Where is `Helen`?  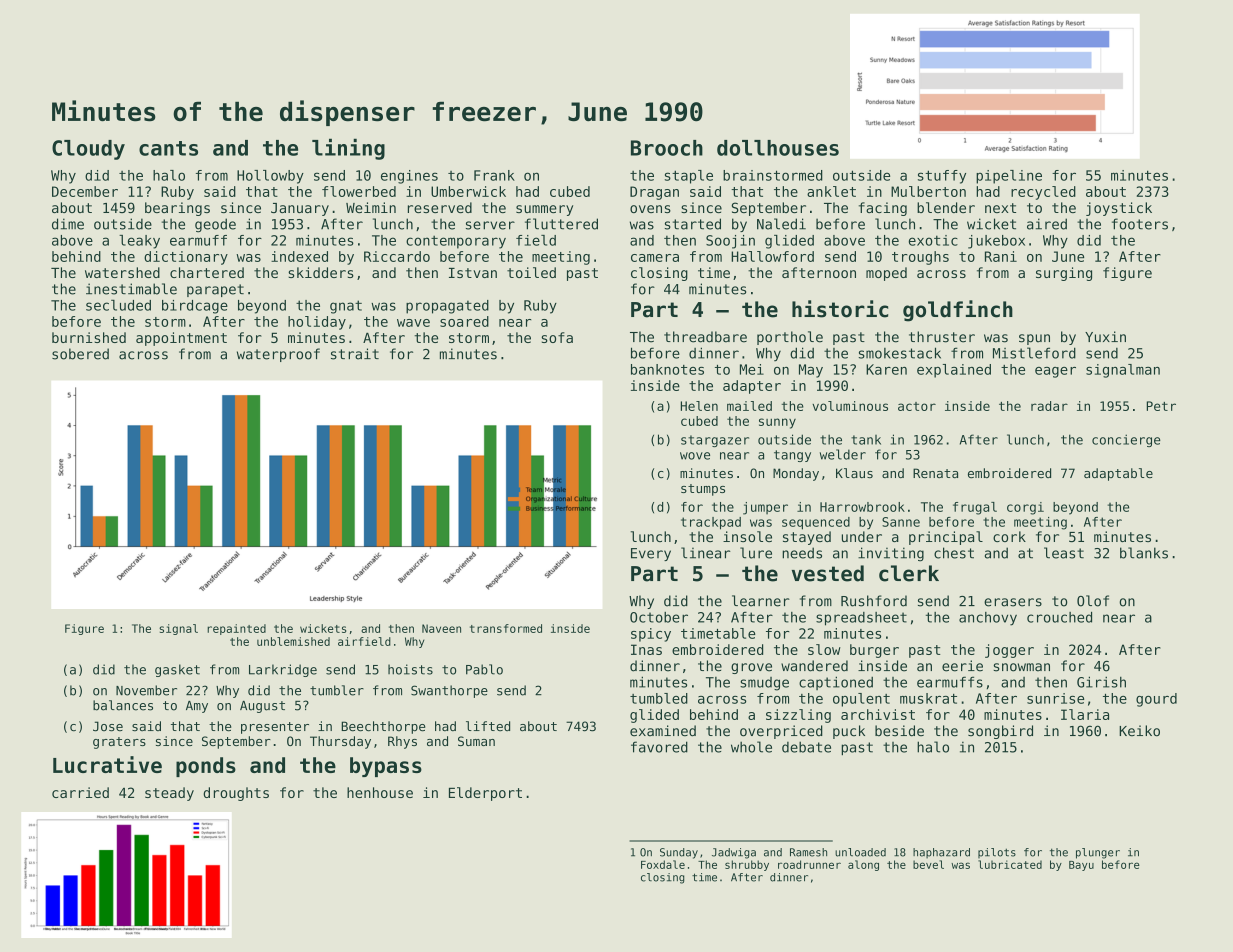
Helen is located at coordinates (699, 406).
